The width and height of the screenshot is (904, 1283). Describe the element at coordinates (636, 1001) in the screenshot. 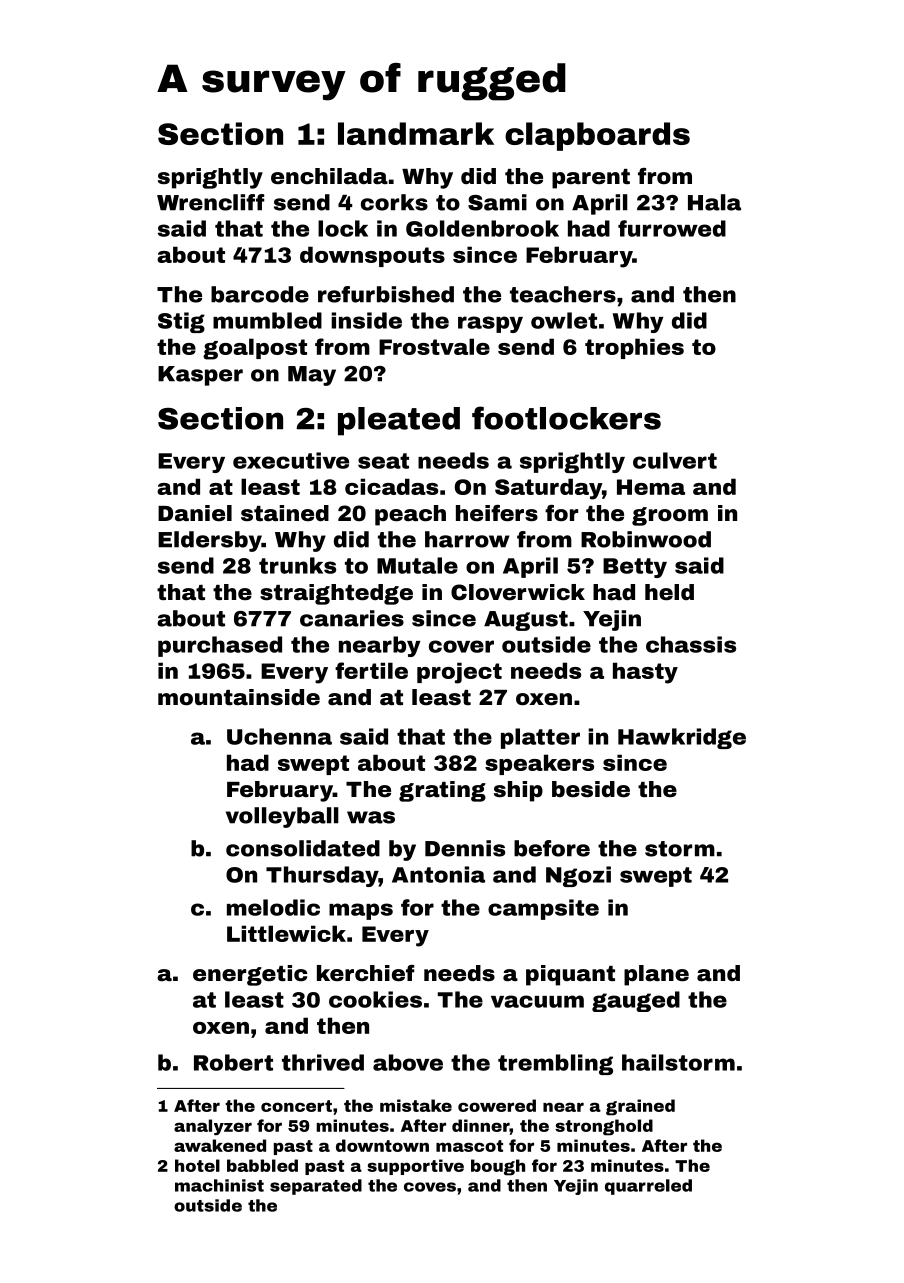

I see `gauged` at that location.
